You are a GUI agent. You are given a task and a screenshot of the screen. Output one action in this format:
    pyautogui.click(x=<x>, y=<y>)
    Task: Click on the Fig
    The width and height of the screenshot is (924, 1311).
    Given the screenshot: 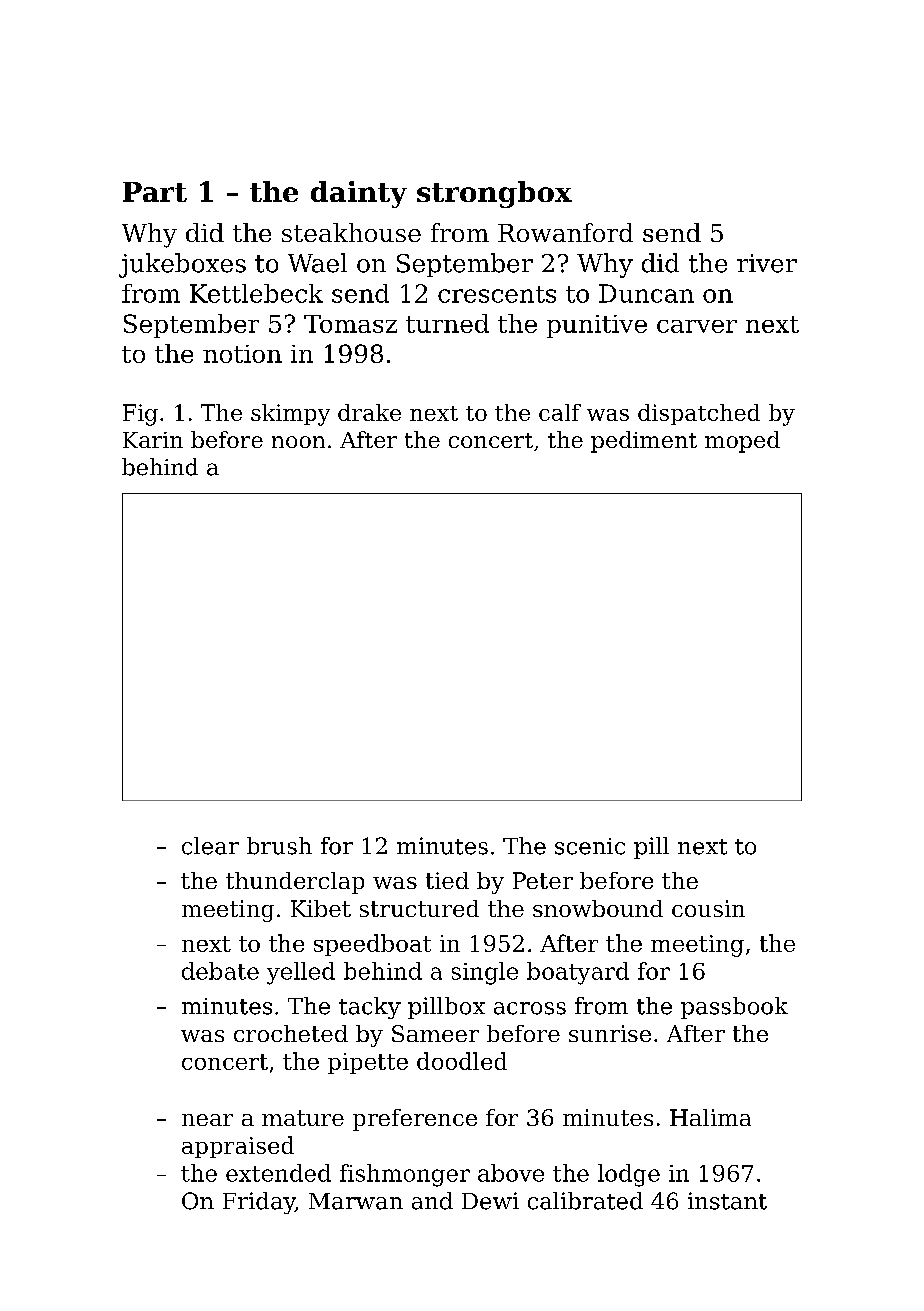 What is the action you would take?
    pyautogui.click(x=140, y=415)
